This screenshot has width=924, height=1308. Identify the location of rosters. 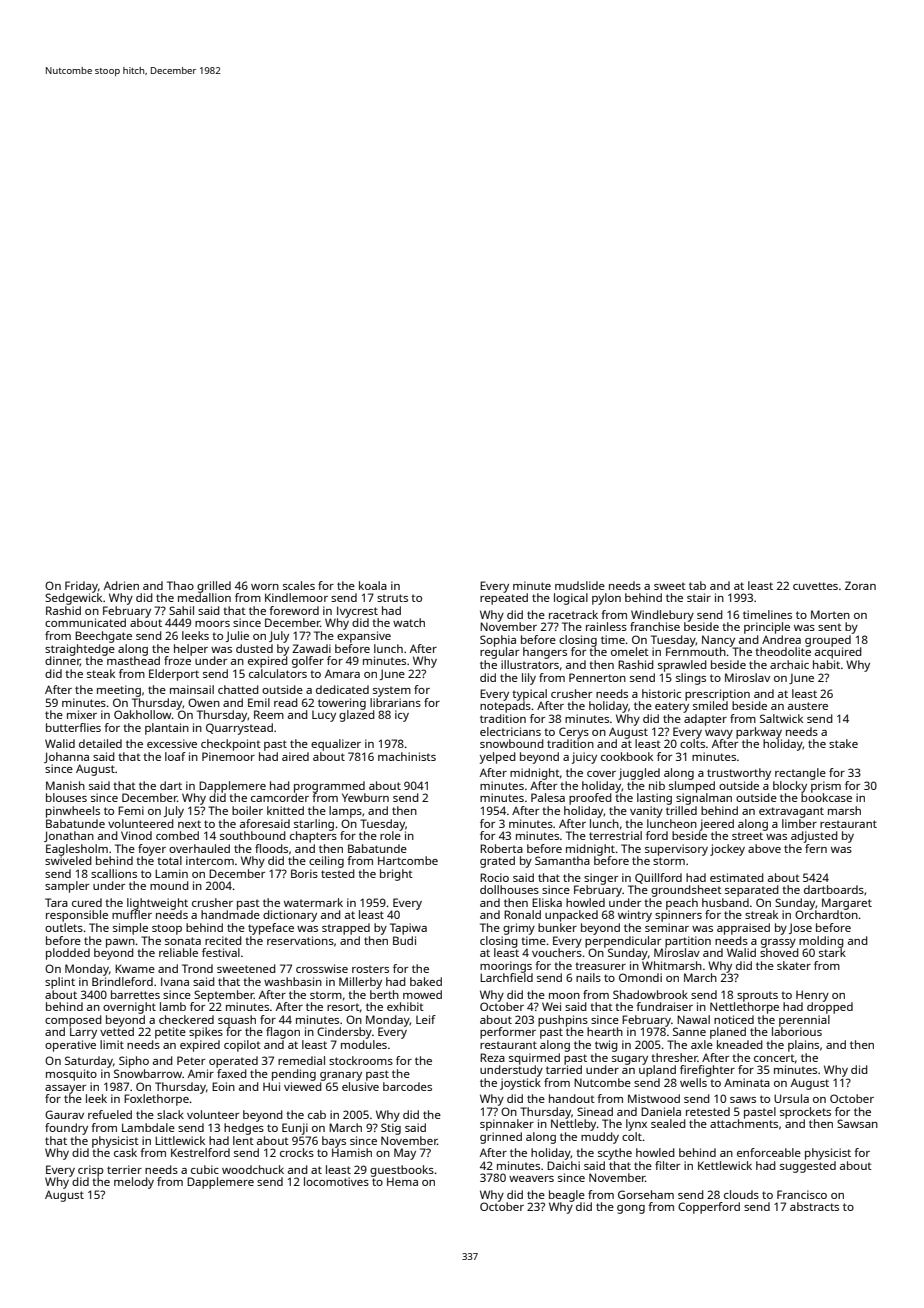
(370, 969).
